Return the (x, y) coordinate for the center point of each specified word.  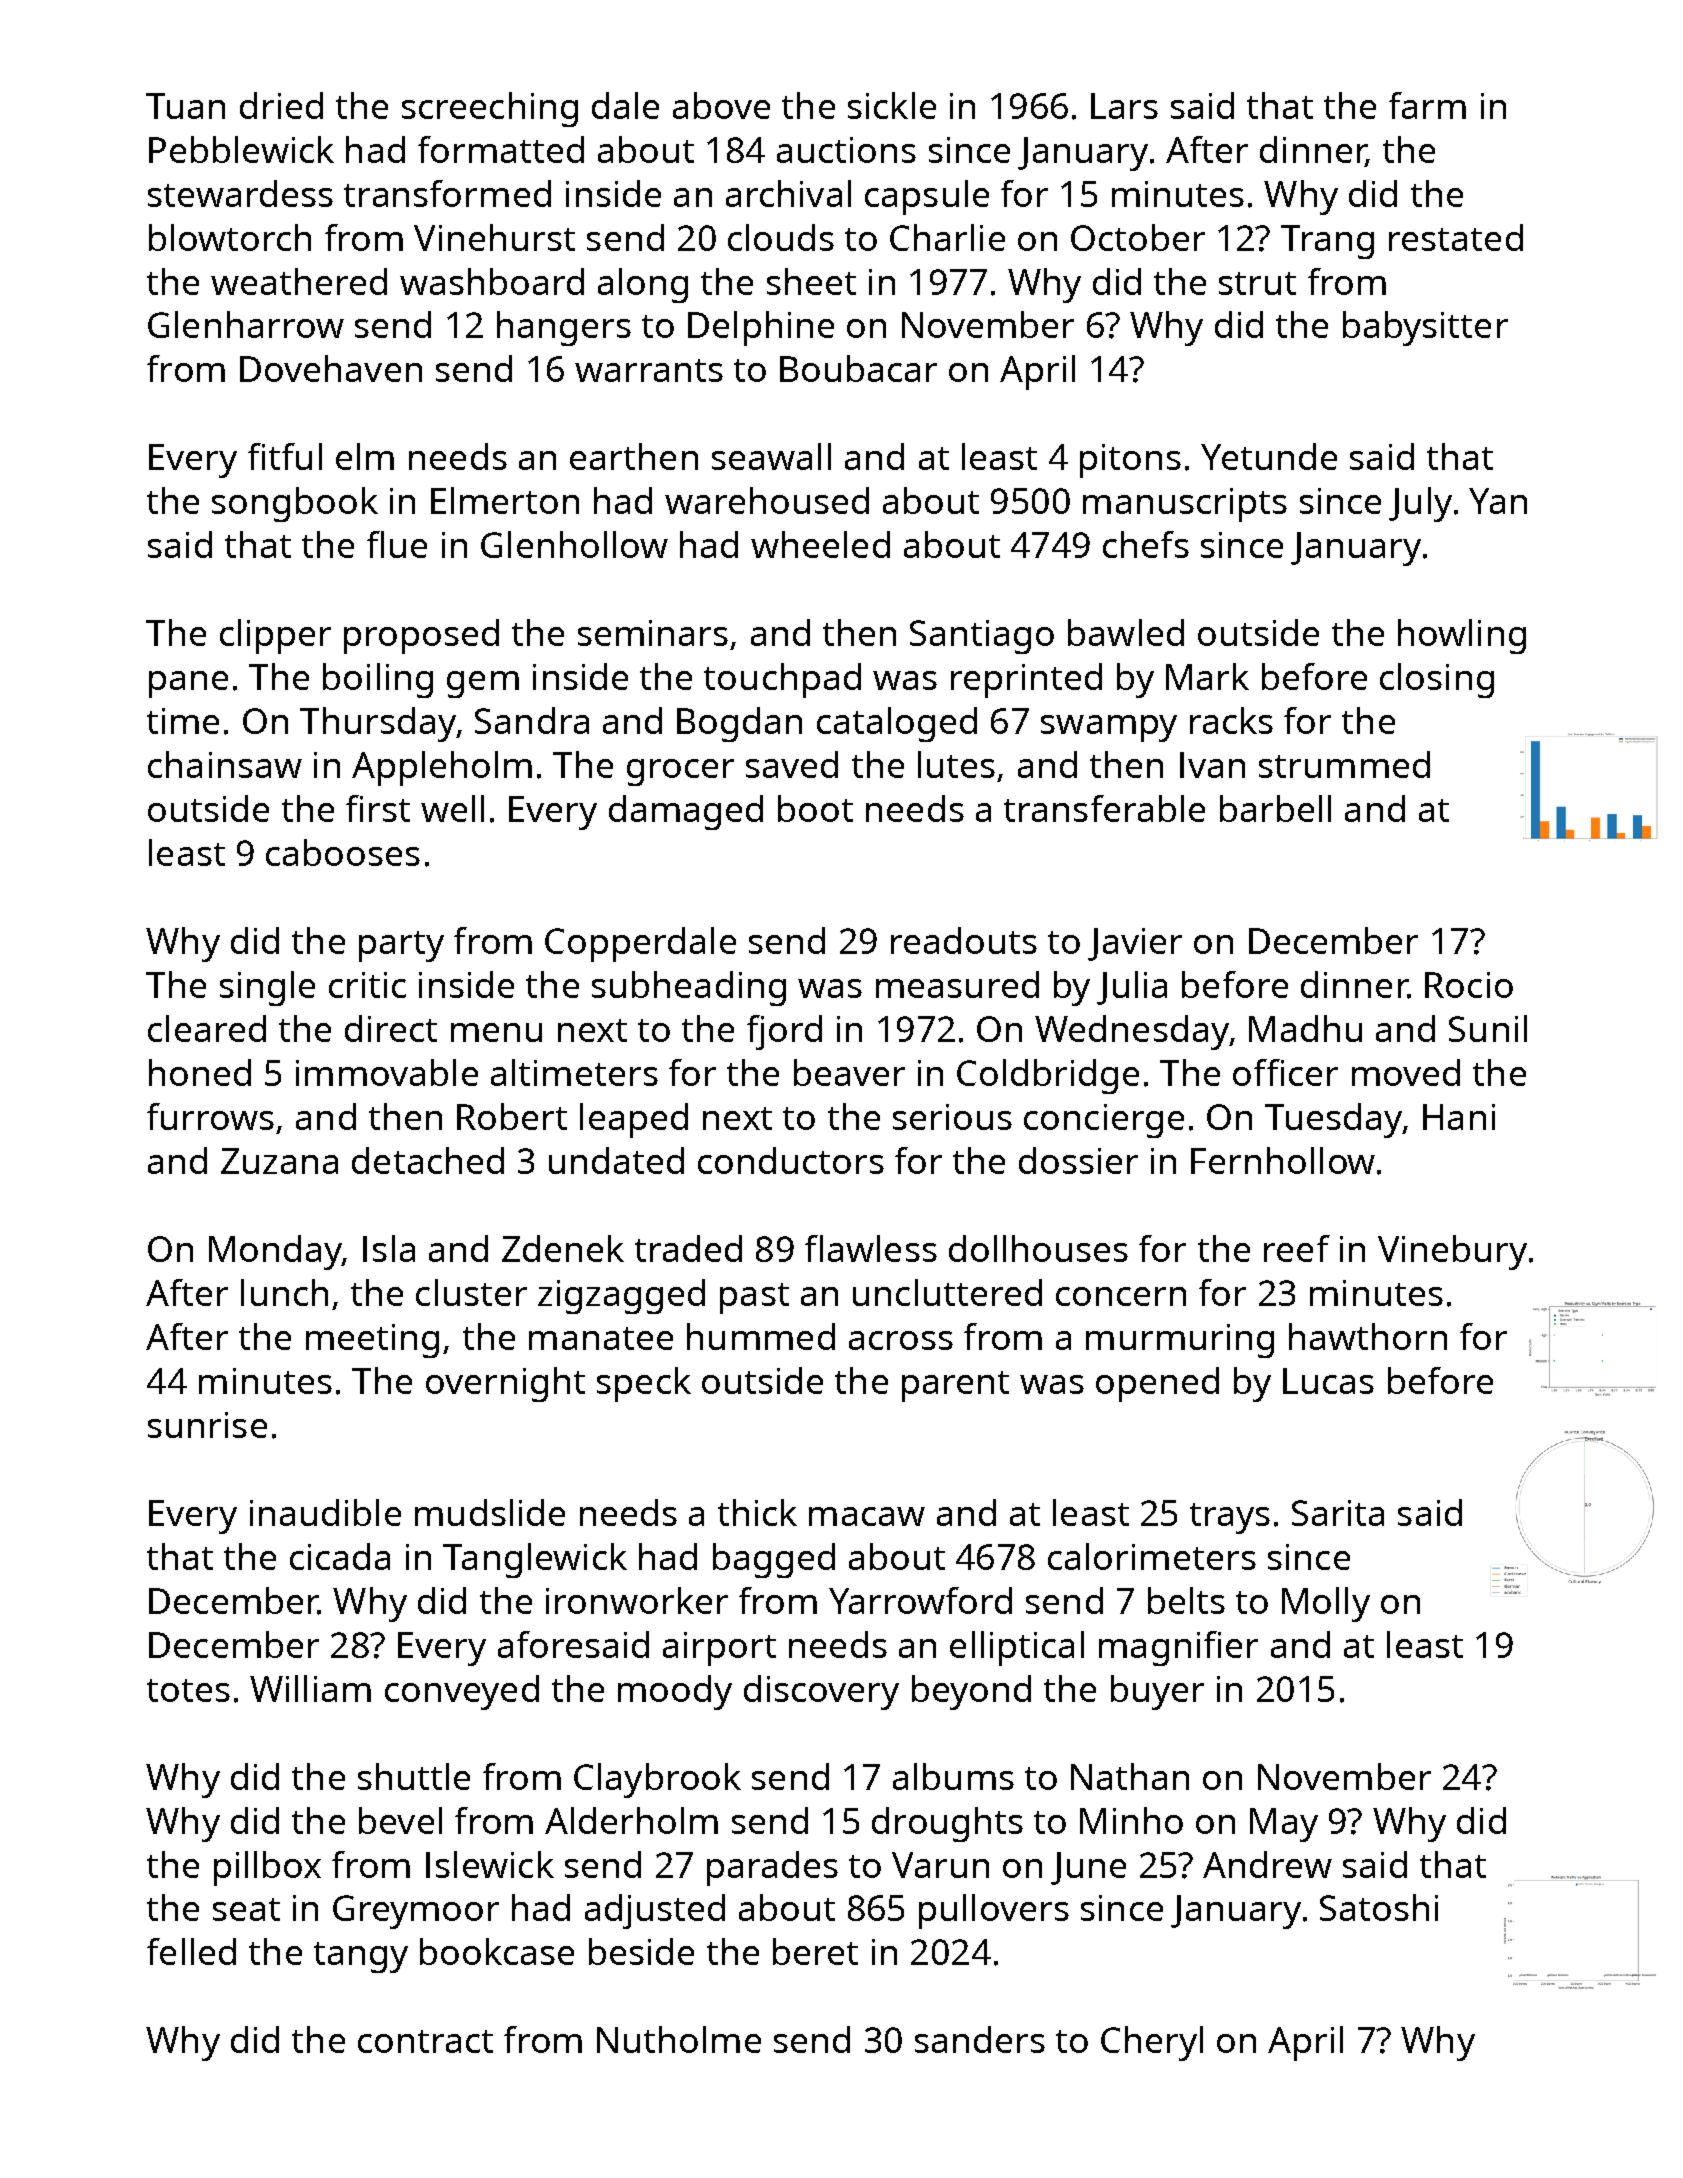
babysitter (1425, 328)
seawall (771, 456)
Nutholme (679, 2039)
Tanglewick (535, 1560)
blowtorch (230, 237)
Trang (1327, 242)
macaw (867, 1516)
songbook (295, 504)
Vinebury (1452, 1252)
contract (425, 2041)
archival (788, 193)
